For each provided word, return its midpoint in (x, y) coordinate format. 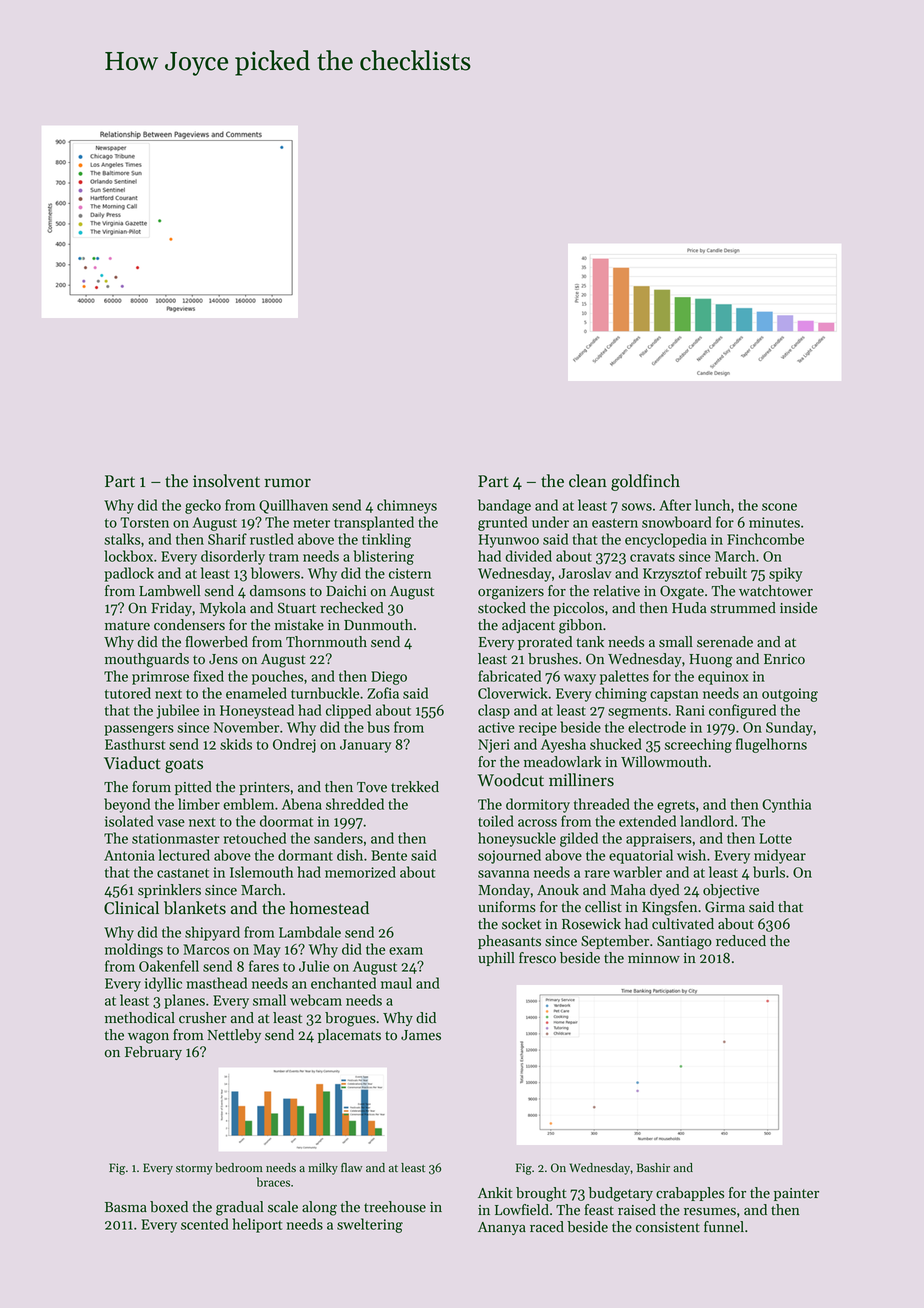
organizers (511, 593)
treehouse (395, 1207)
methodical (140, 1018)
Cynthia (786, 805)
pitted (193, 788)
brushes (553, 659)
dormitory (538, 805)
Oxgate (682, 592)
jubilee (177, 711)
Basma (126, 1207)
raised (637, 1210)
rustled (272, 539)
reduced (741, 941)
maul (396, 983)
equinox (723, 678)
